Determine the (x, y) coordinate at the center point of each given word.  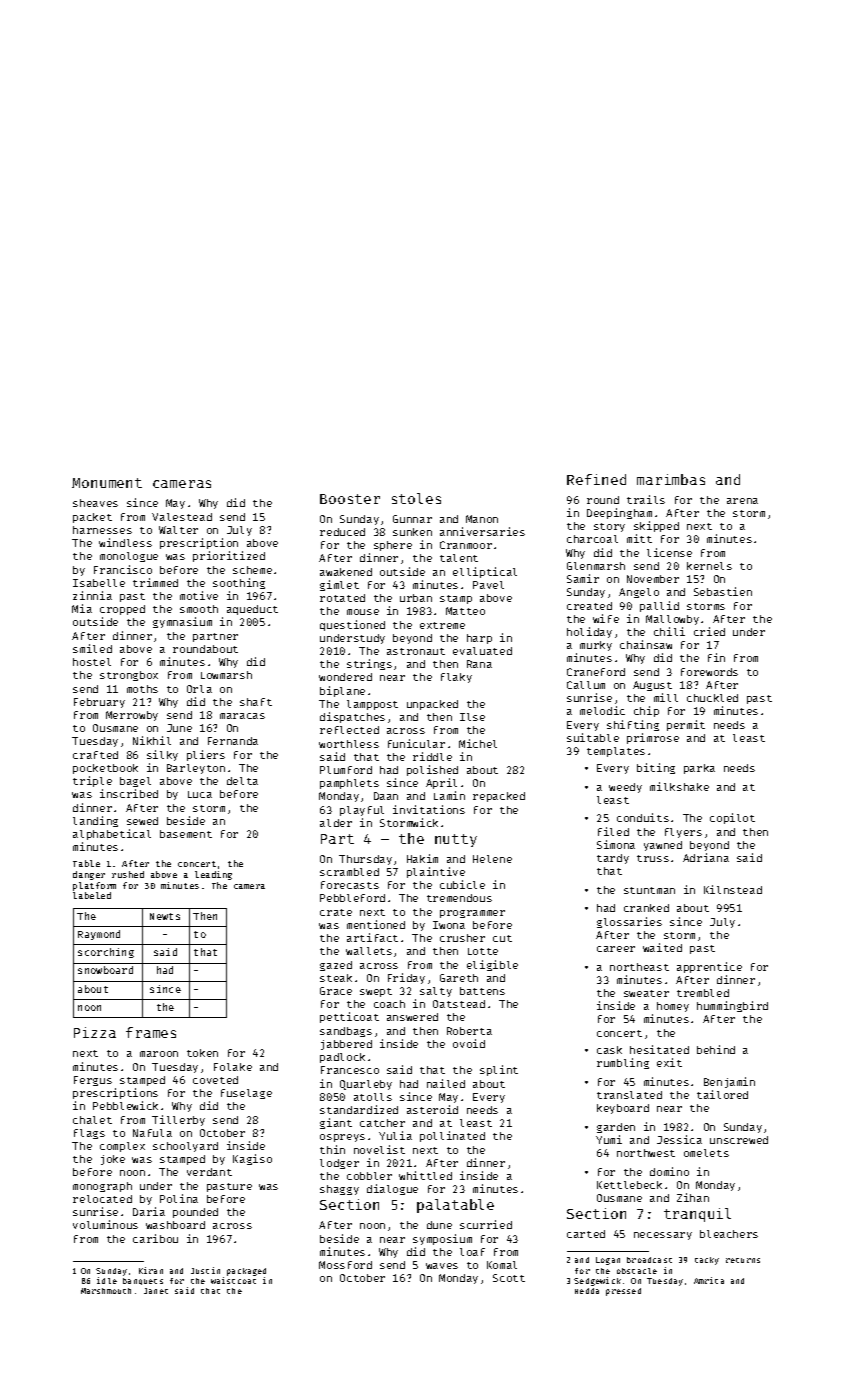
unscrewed (739, 1140)
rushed (128, 874)
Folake (233, 1067)
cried (709, 631)
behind (716, 1049)
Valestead (182, 517)
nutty (456, 840)
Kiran (151, 1270)
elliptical (485, 572)
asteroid (432, 1109)
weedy (625, 788)
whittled (425, 1175)
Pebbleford (352, 898)
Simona (616, 844)
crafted (95, 755)
